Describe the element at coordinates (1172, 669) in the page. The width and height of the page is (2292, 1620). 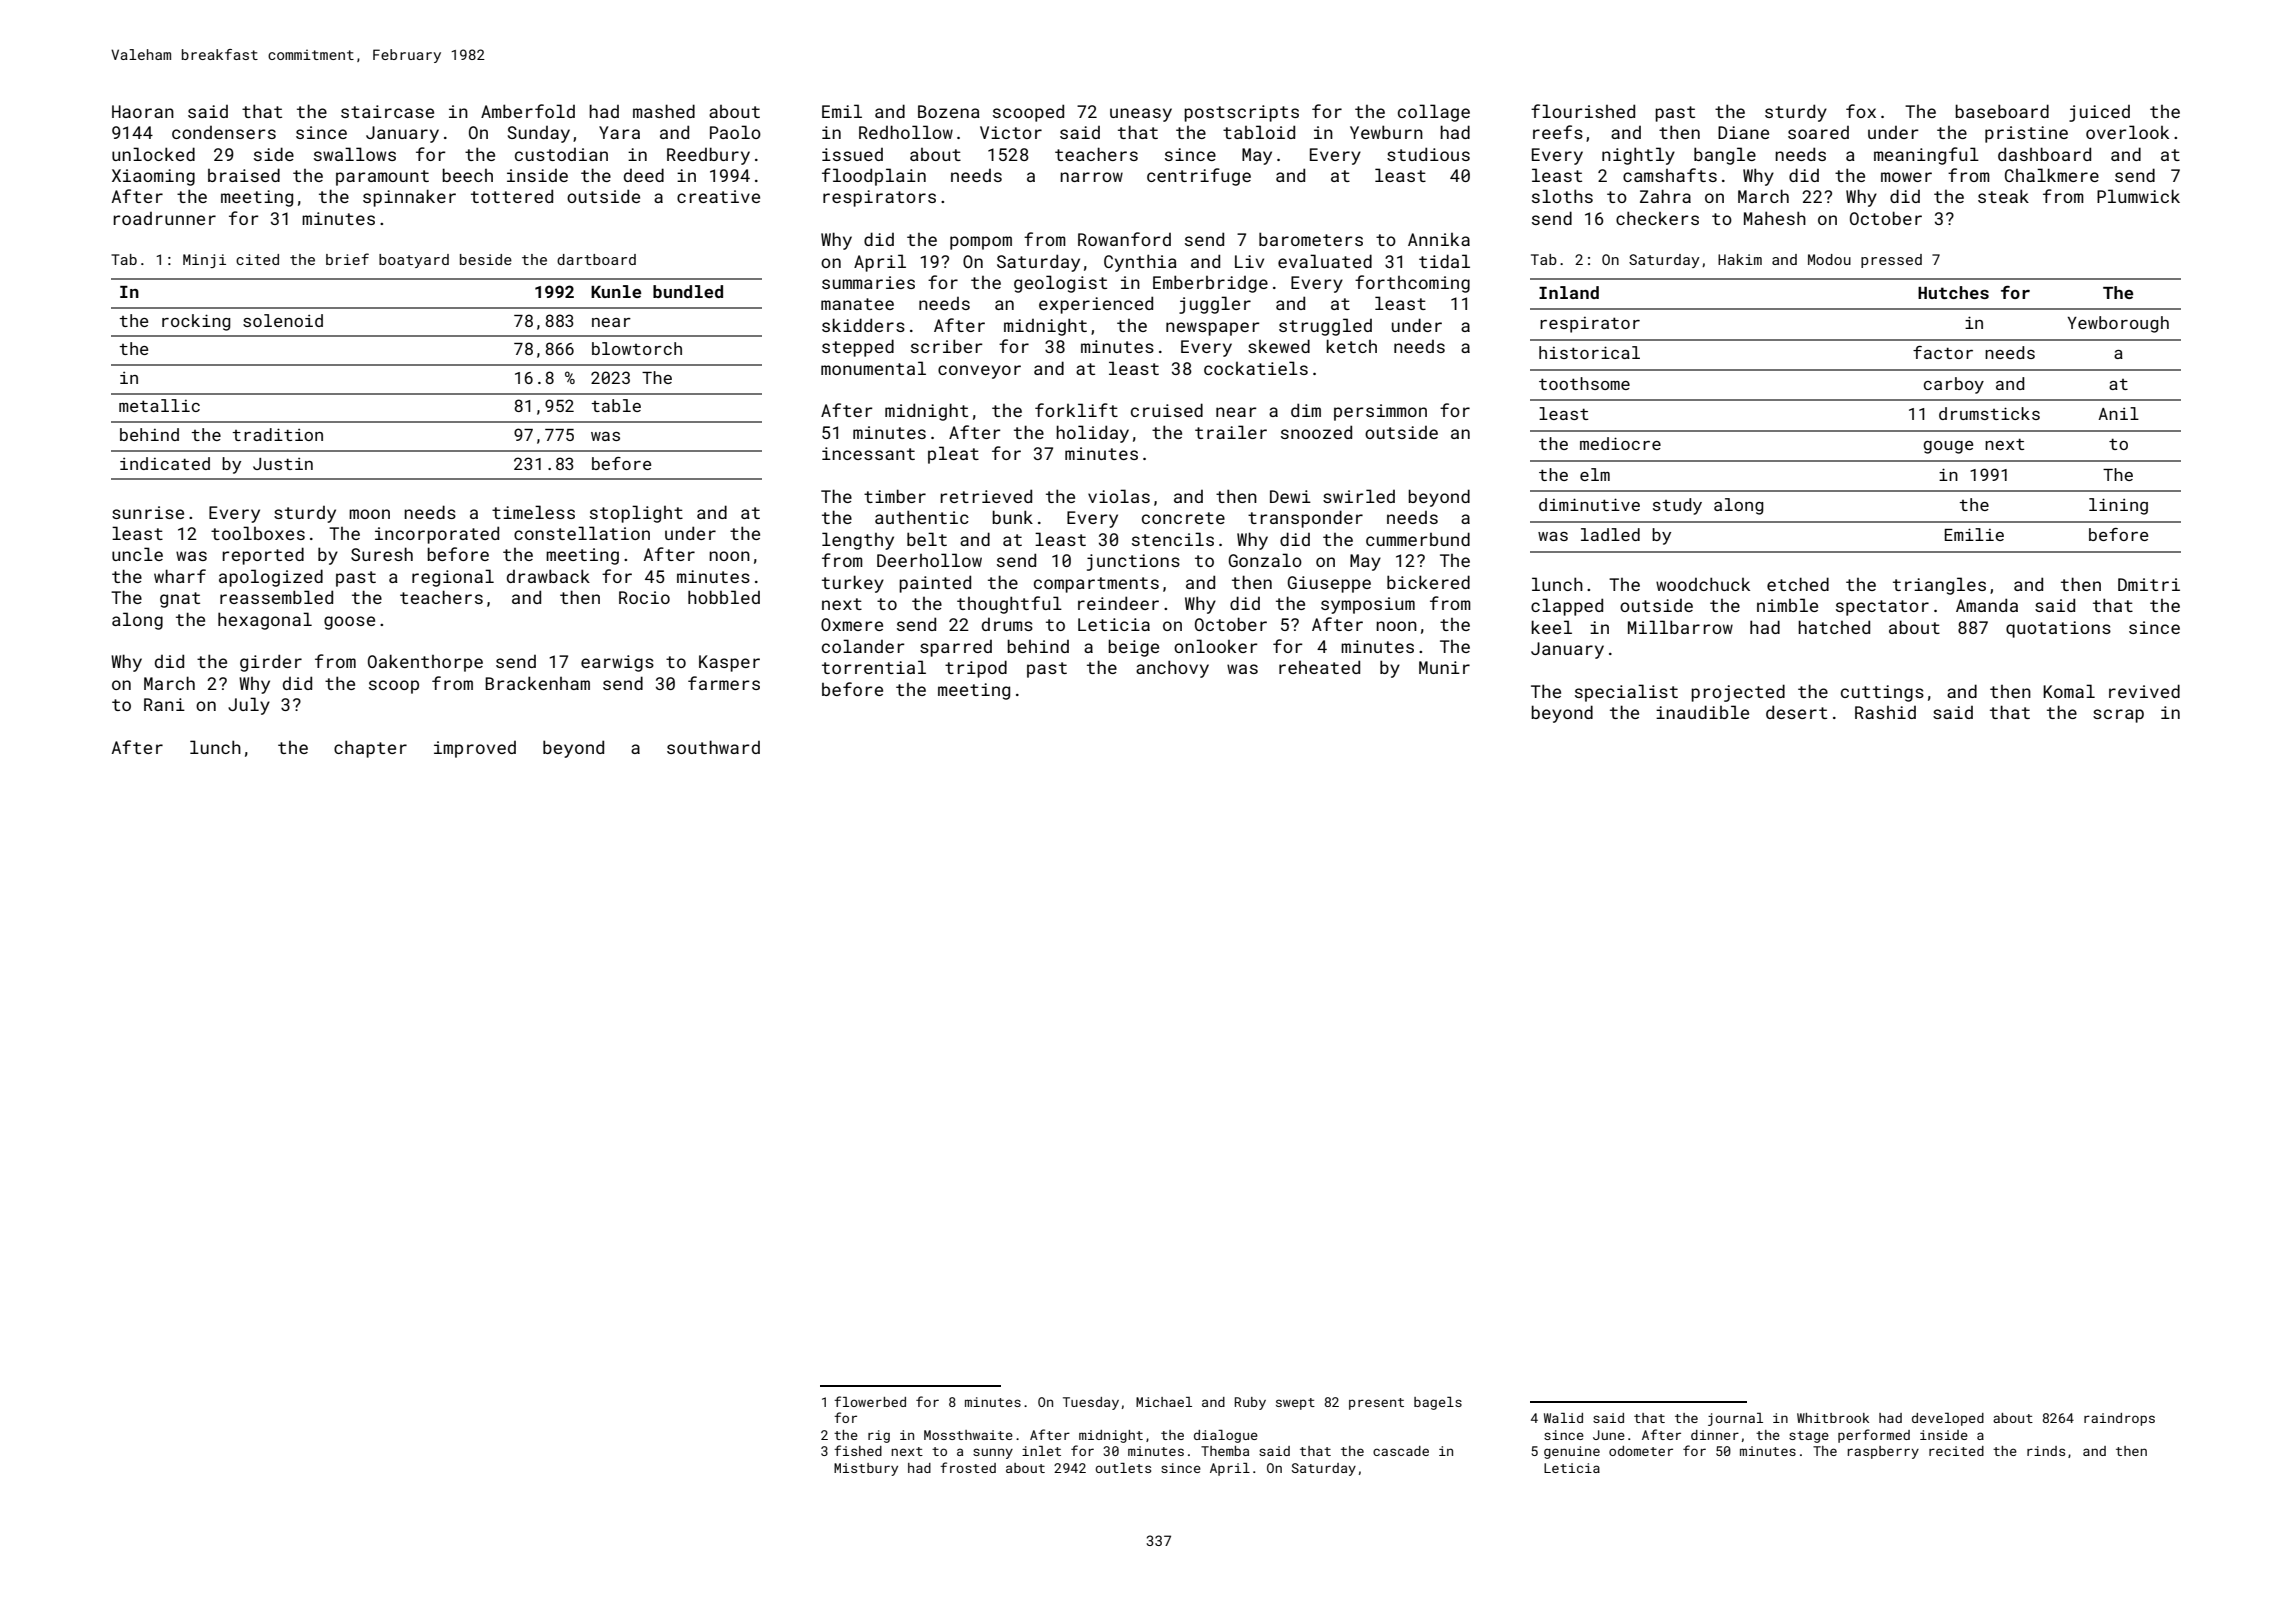
I see `anchovy` at that location.
